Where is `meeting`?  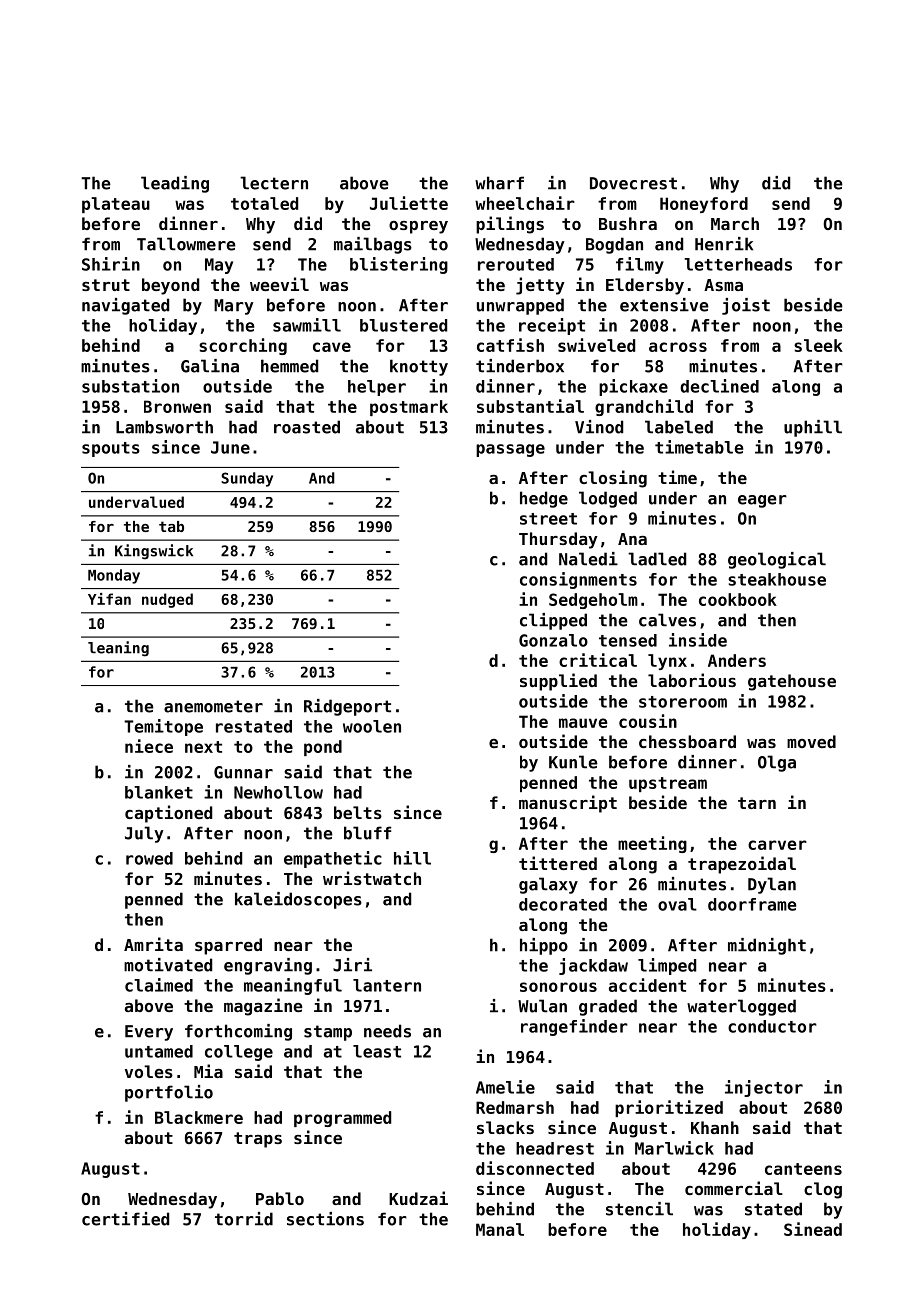 meeting is located at coordinates (652, 844).
